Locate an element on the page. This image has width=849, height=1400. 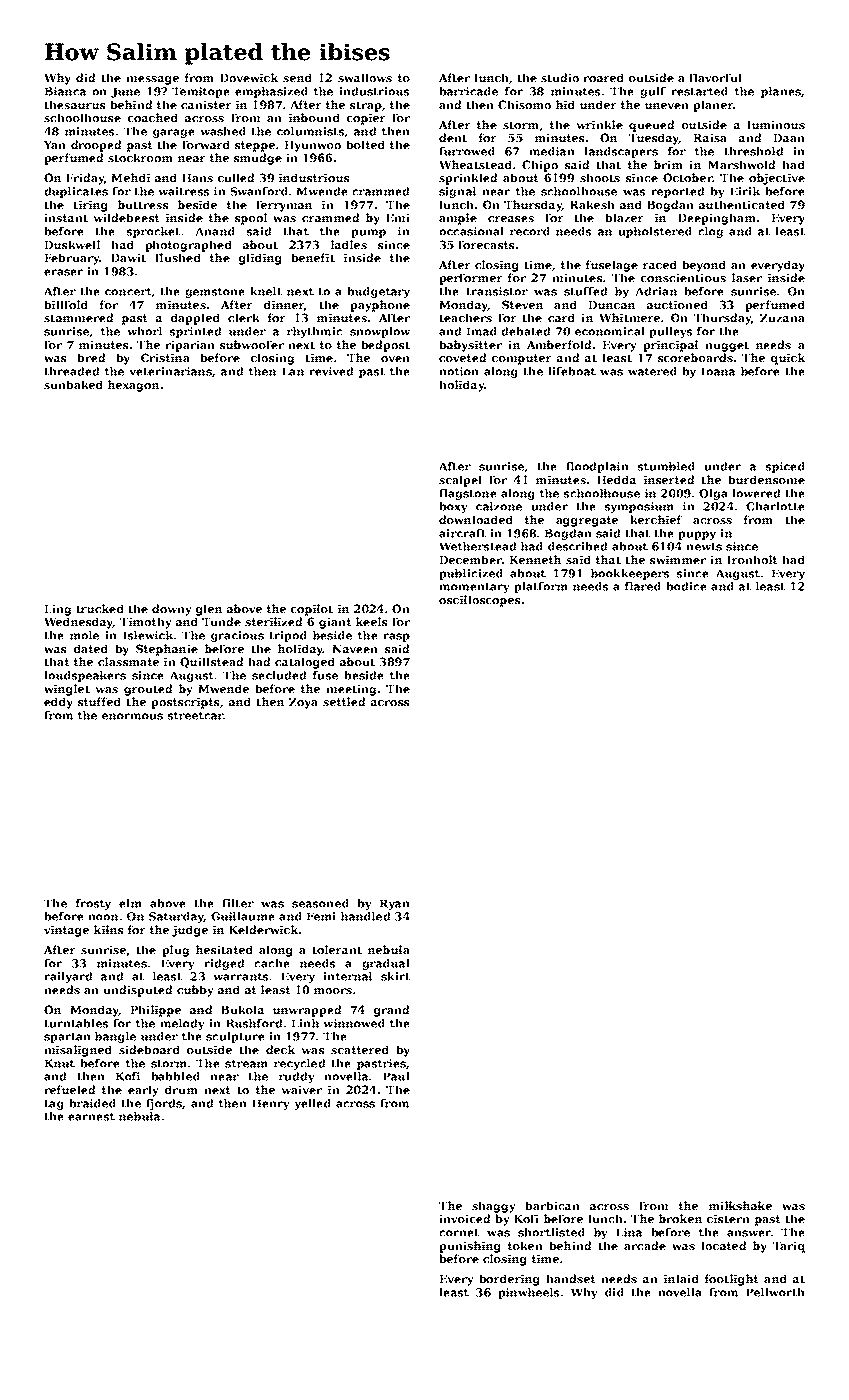
mole is located at coordinates (84, 635).
